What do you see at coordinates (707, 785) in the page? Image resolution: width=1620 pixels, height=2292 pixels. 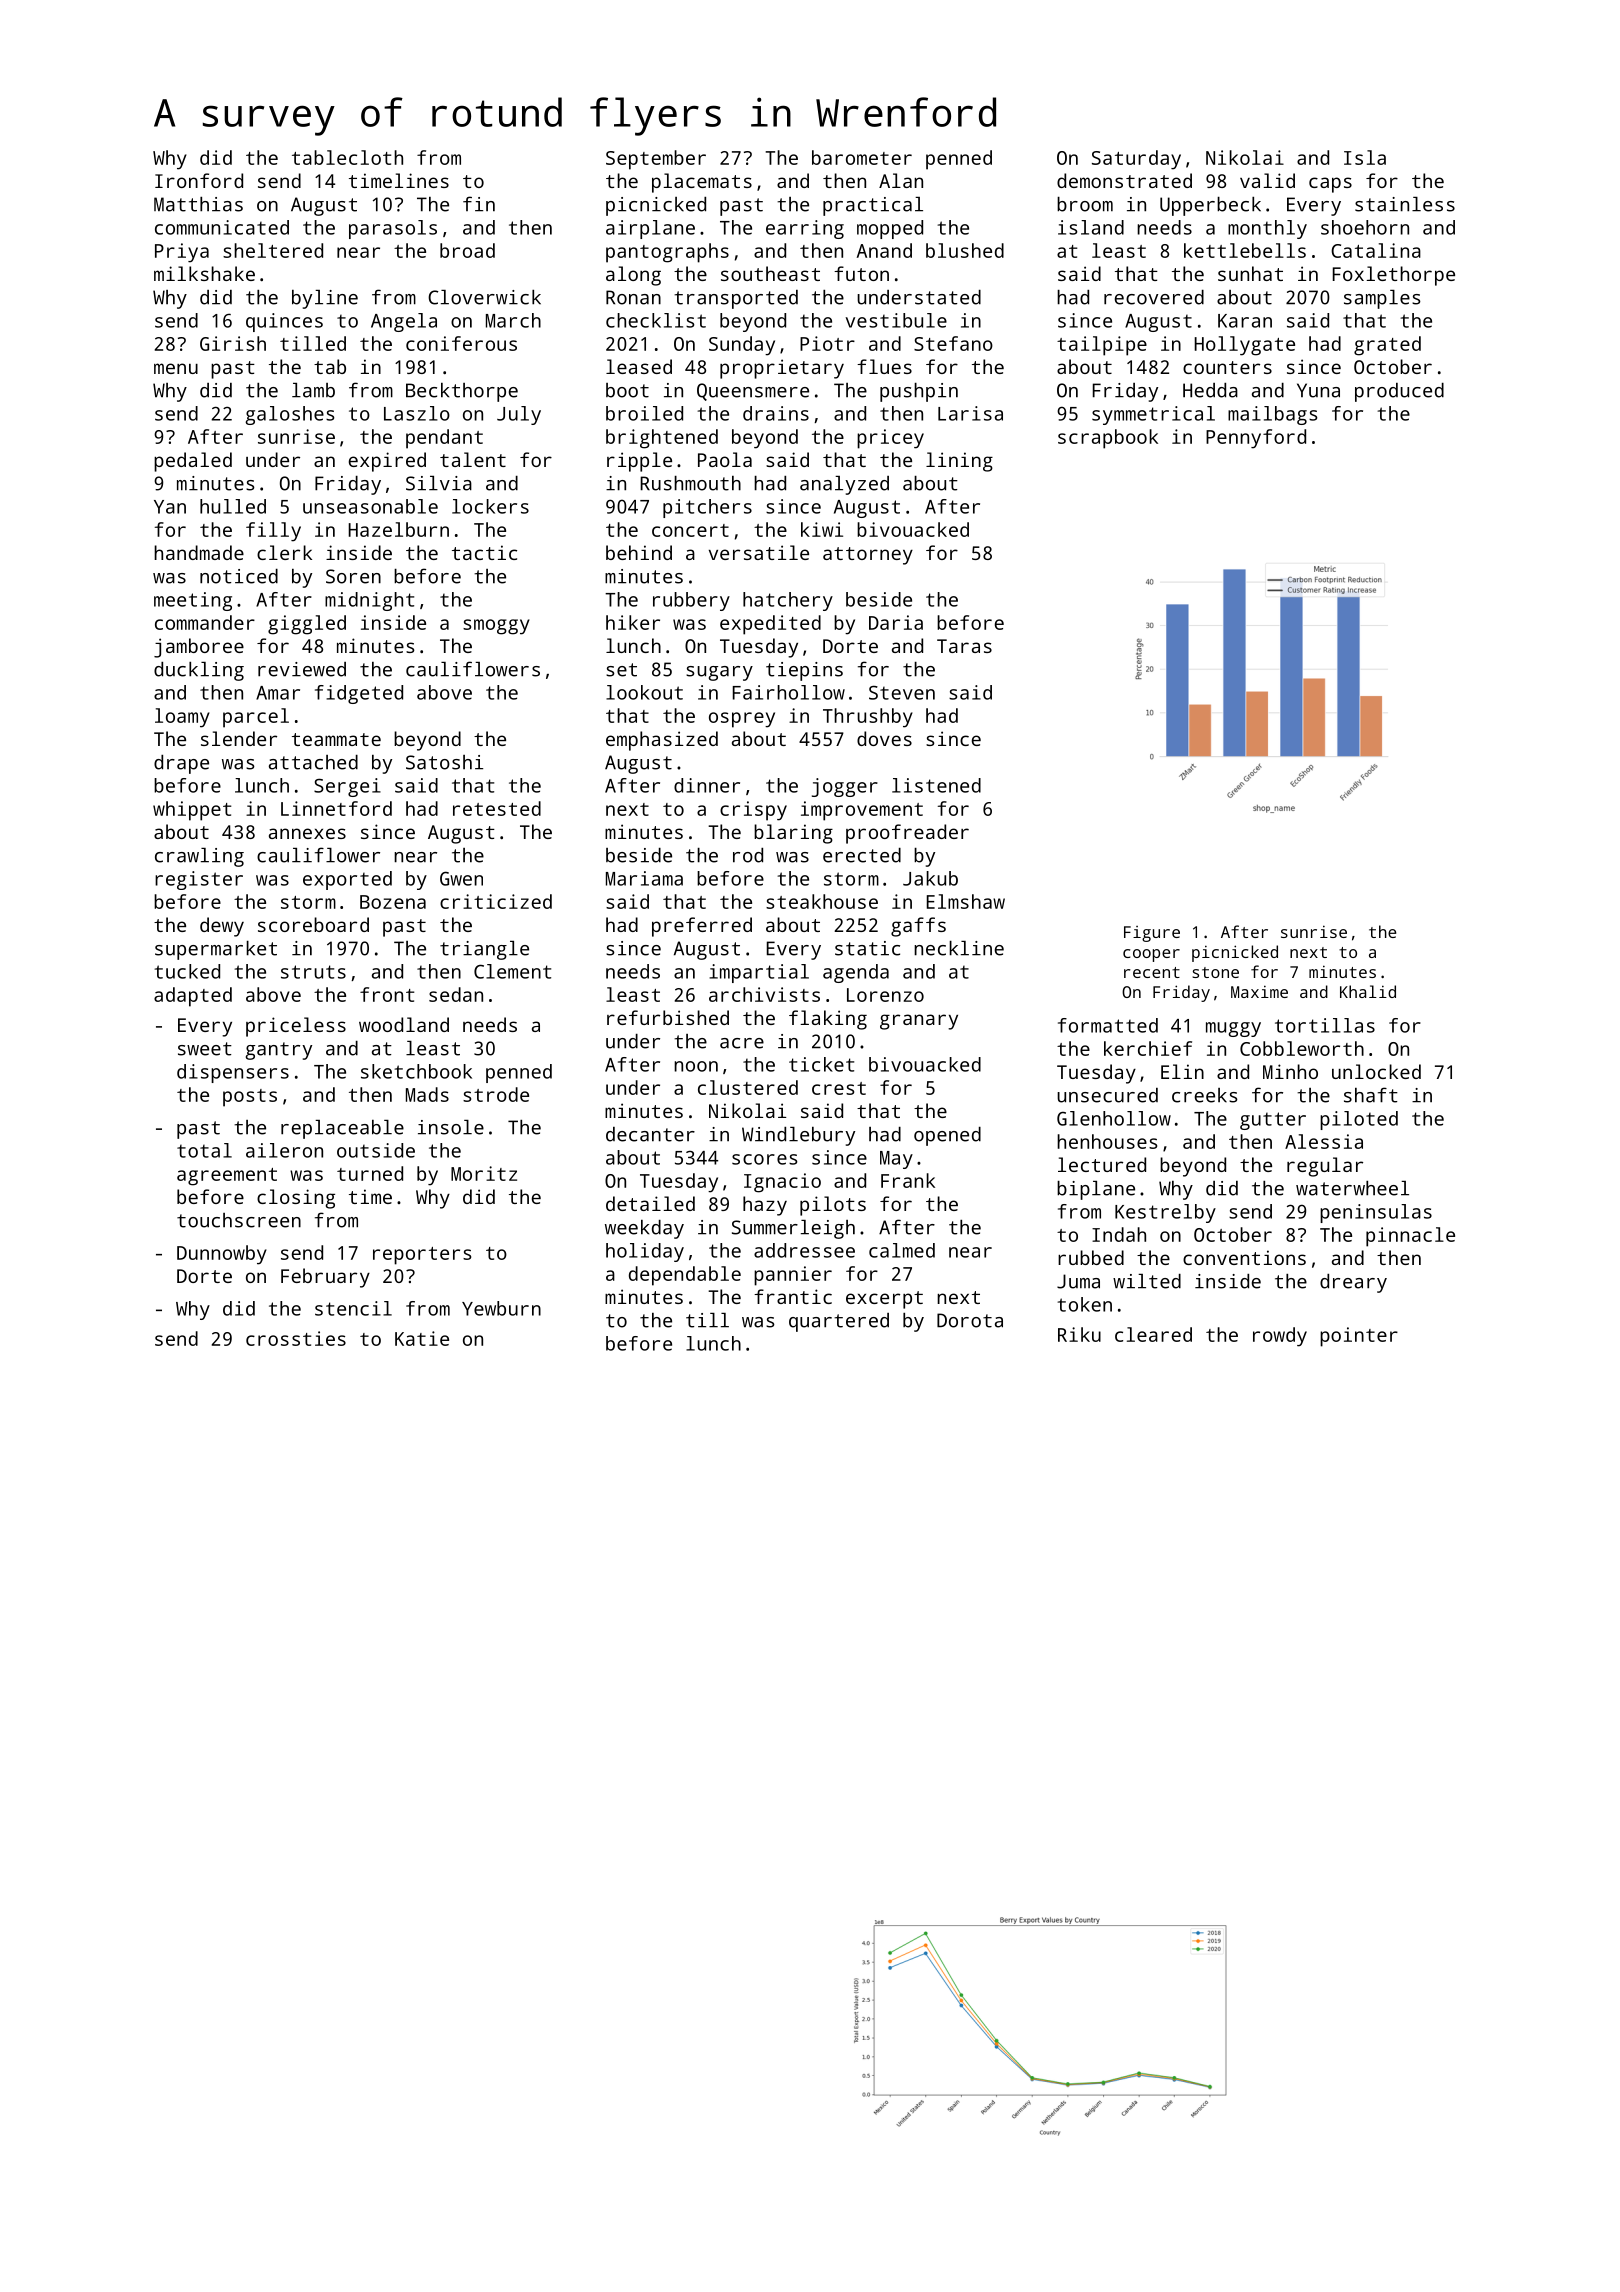 I see `dinner` at bounding box center [707, 785].
